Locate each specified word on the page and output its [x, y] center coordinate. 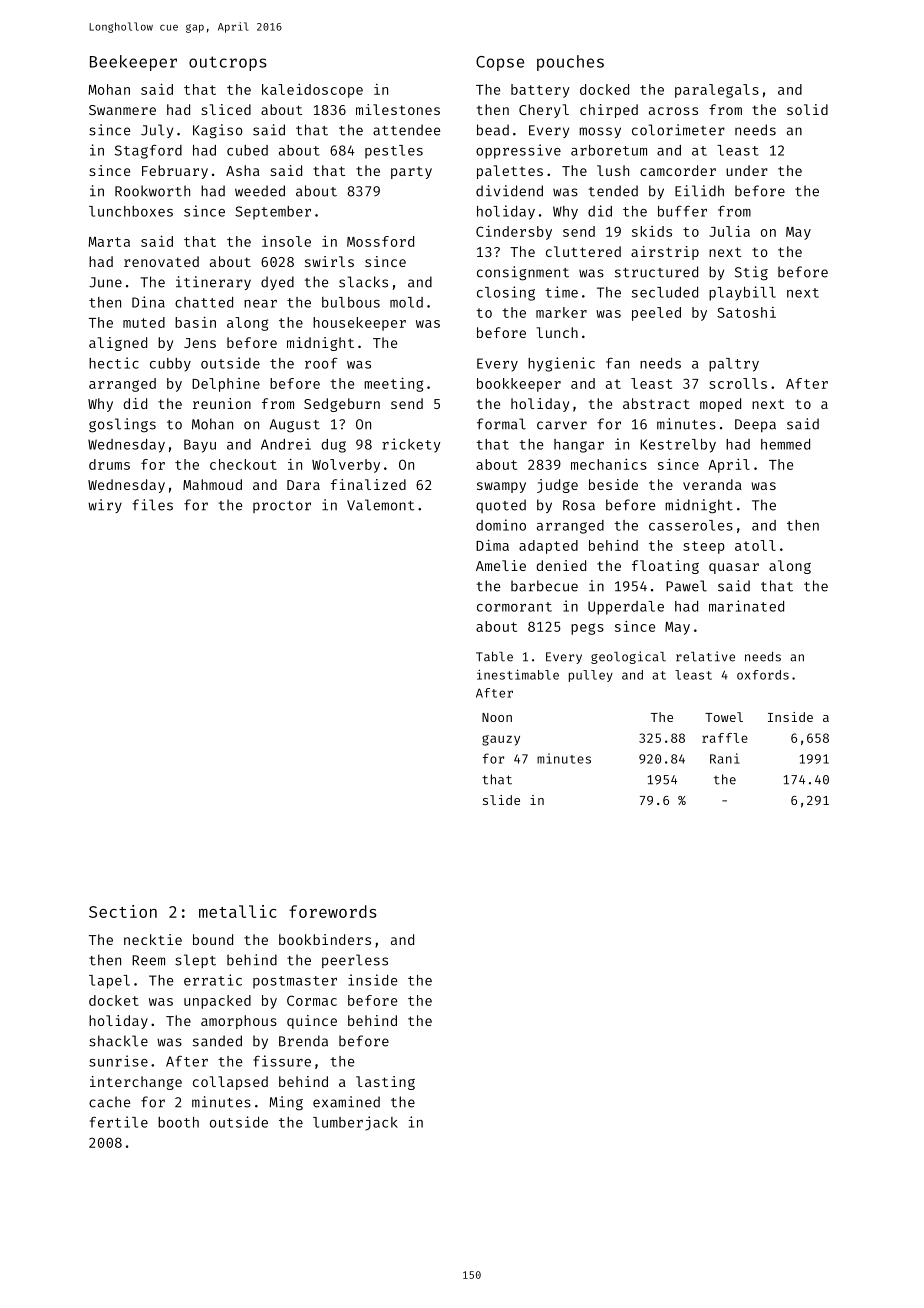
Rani [725, 758]
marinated [746, 606]
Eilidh [699, 191]
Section [123, 911]
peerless [355, 961]
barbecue [544, 586]
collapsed [230, 1083]
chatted [204, 302]
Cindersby [514, 232]
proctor [282, 507]
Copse [500, 63]
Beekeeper [133, 63]
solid [807, 109]
